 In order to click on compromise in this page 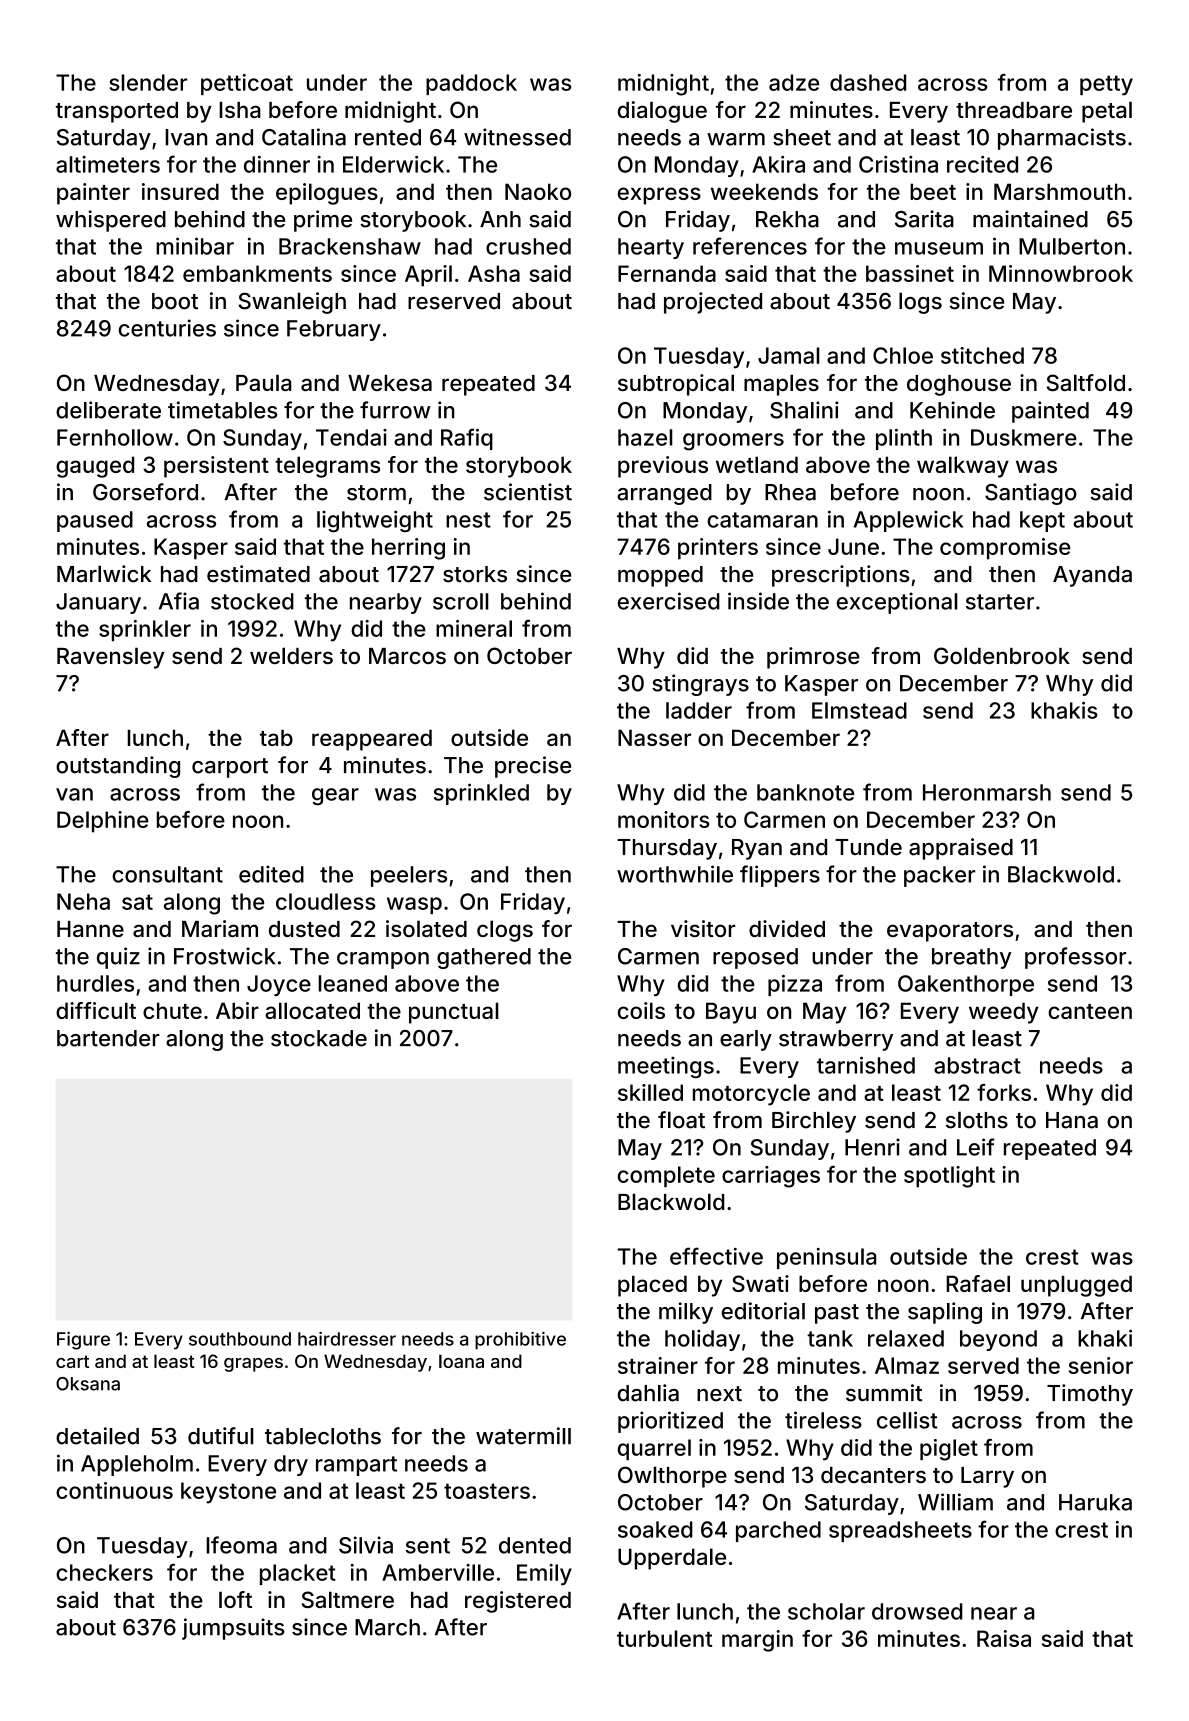, I will do `click(1005, 549)`.
